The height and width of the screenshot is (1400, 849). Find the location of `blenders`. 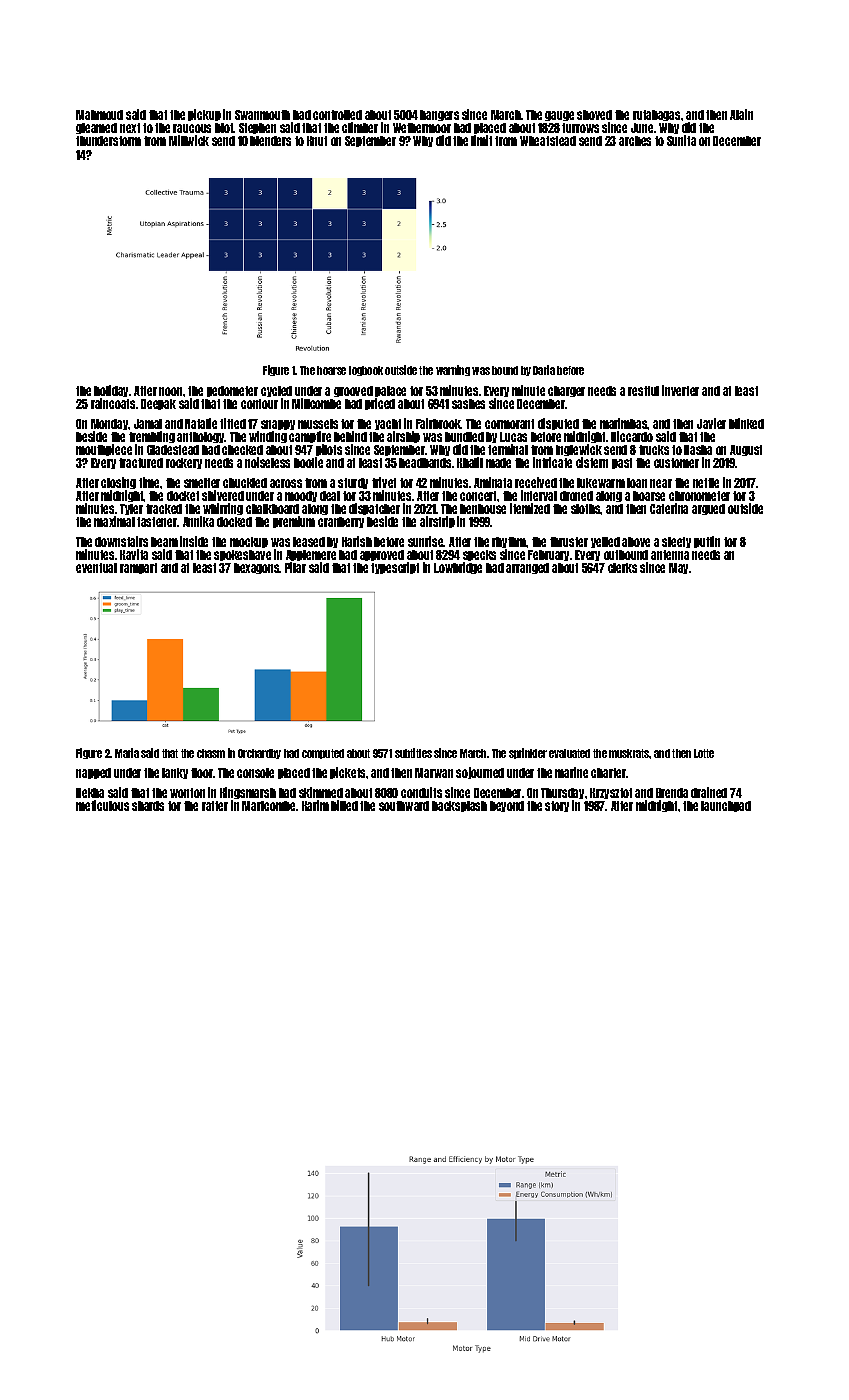

blenders is located at coordinates (270, 141).
